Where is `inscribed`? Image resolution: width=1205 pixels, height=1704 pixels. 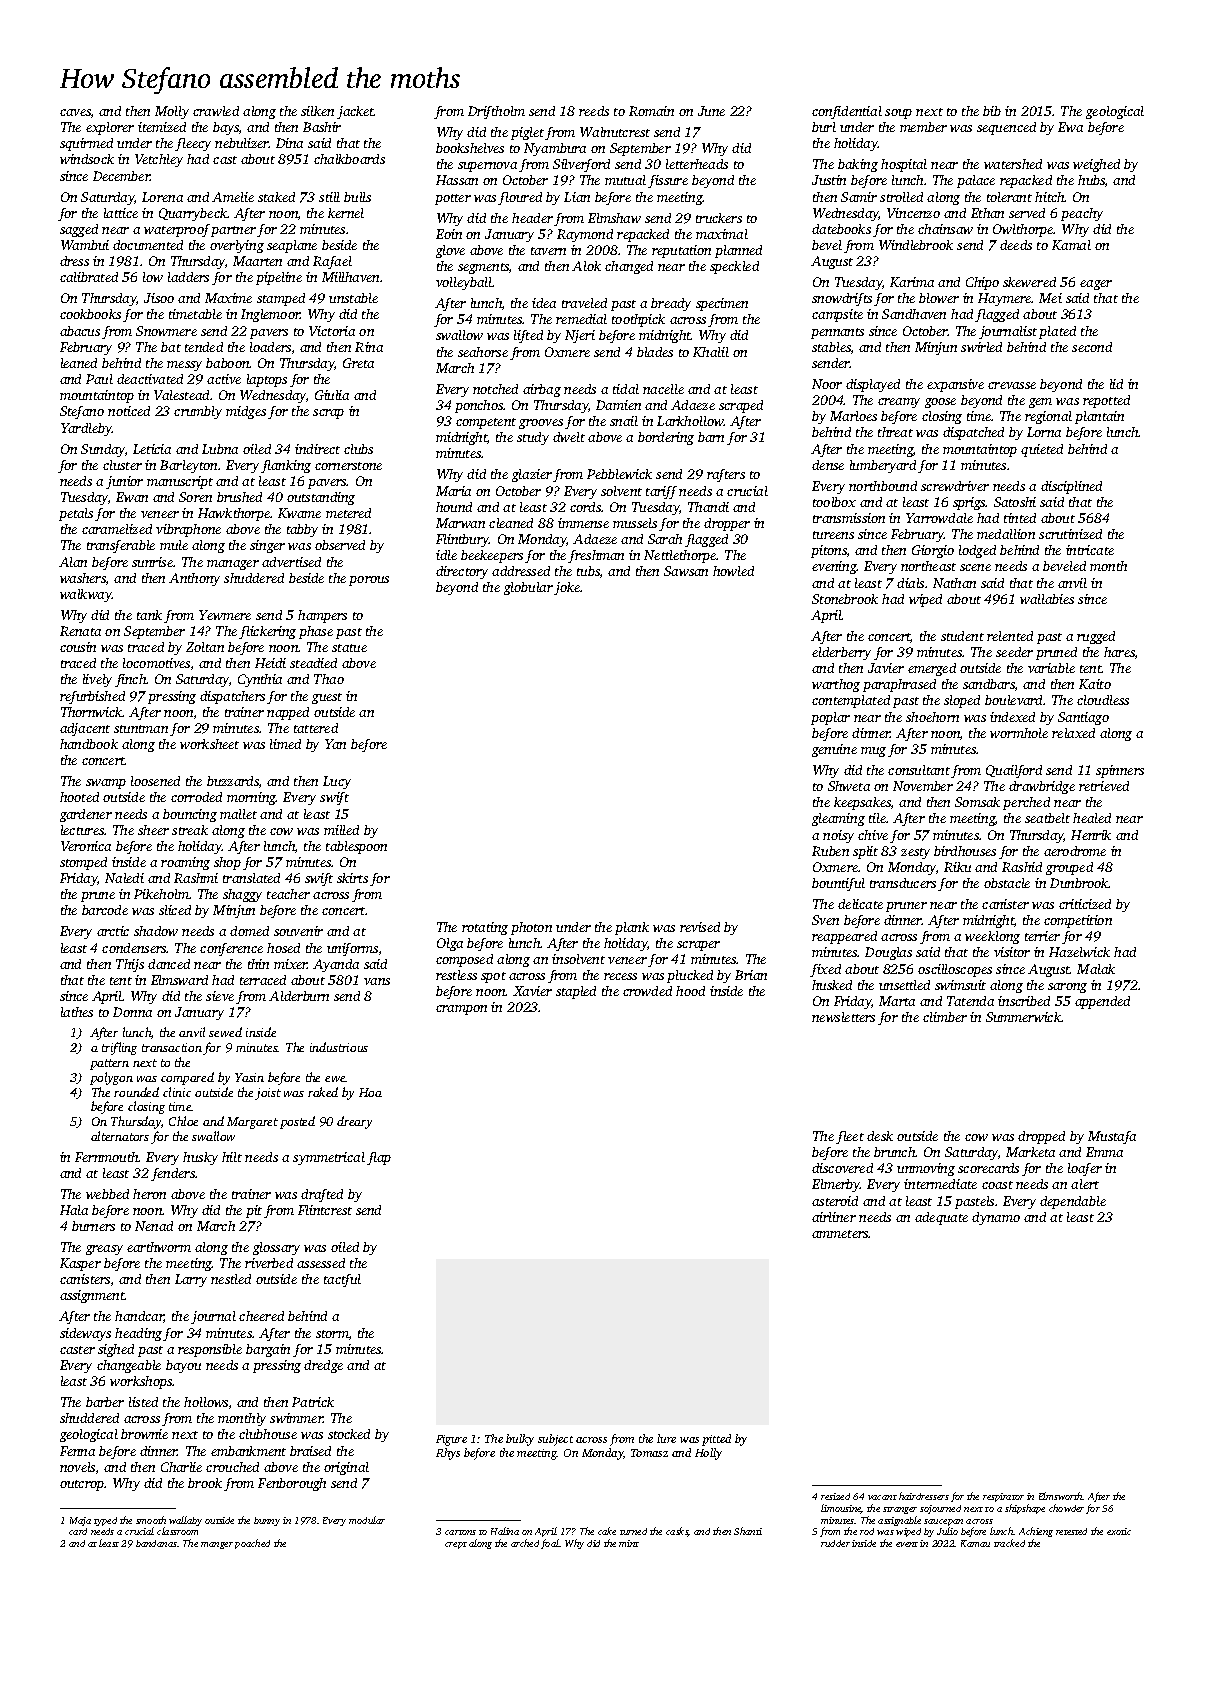
inscribed is located at coordinates (1024, 1001).
